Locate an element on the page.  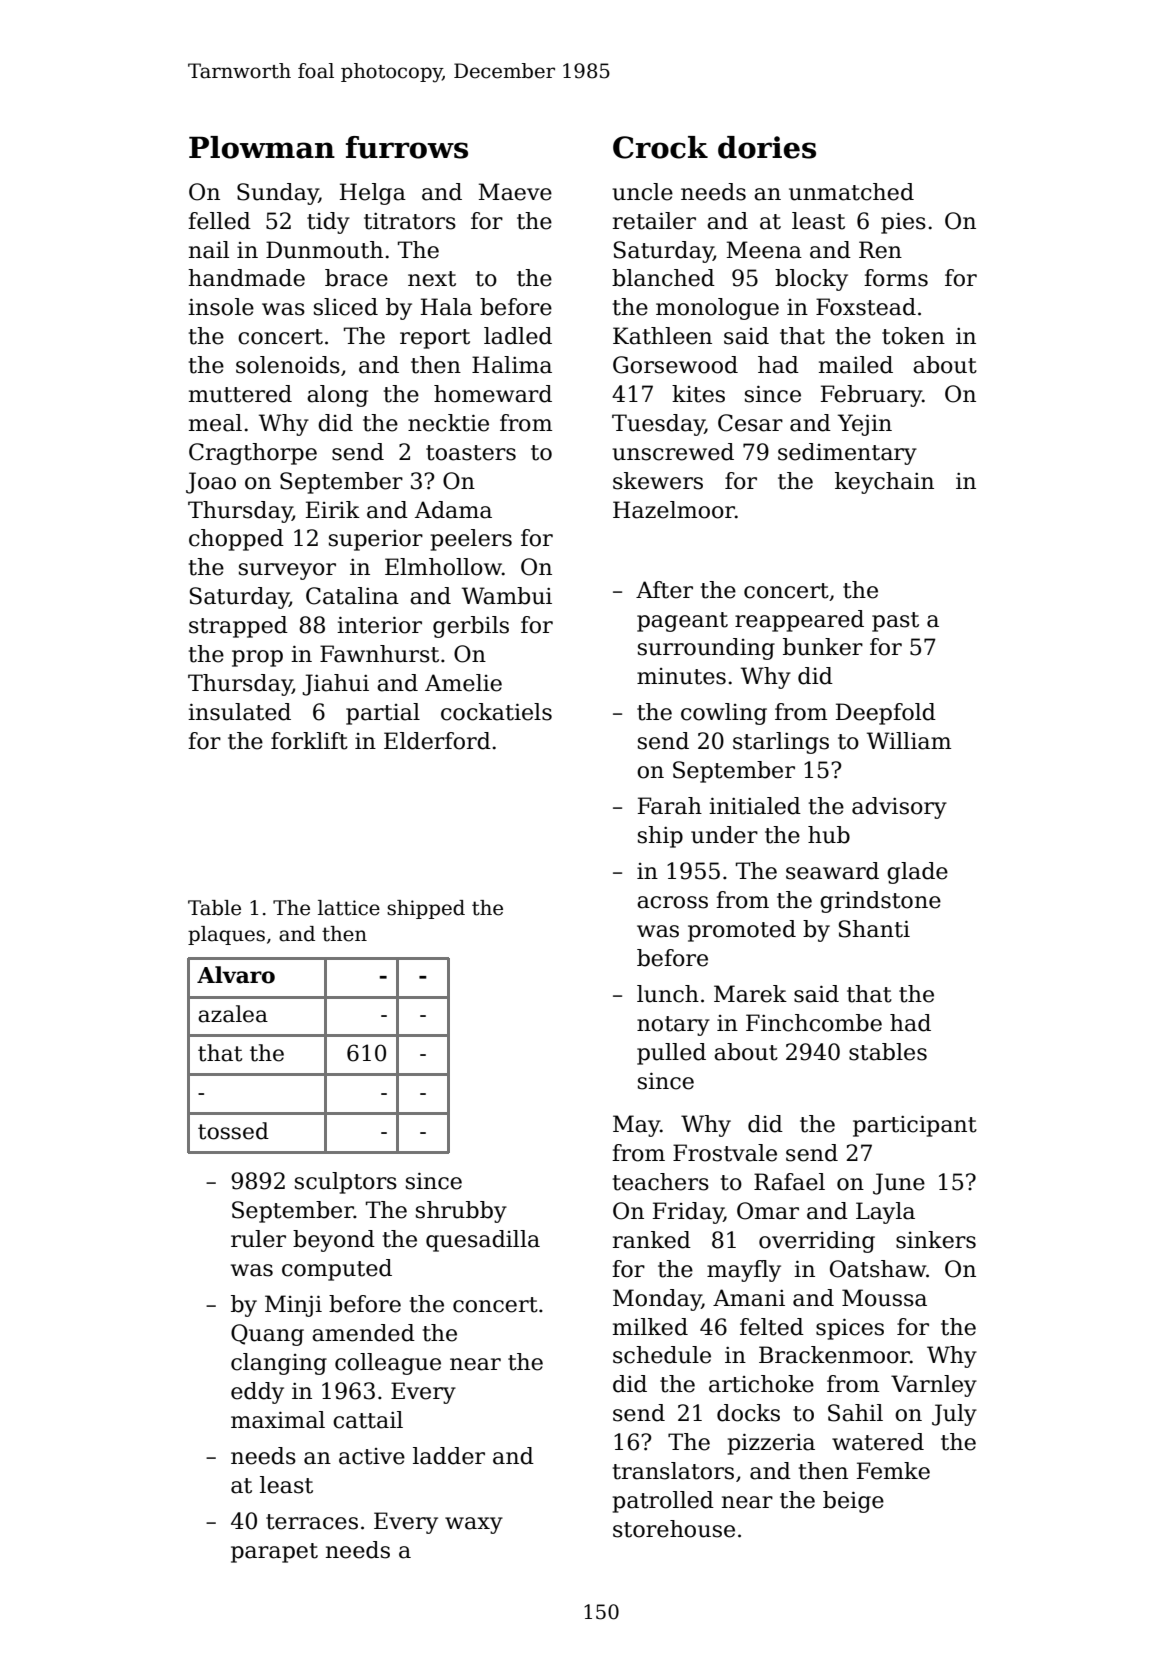
After is located at coordinates (664, 590).
